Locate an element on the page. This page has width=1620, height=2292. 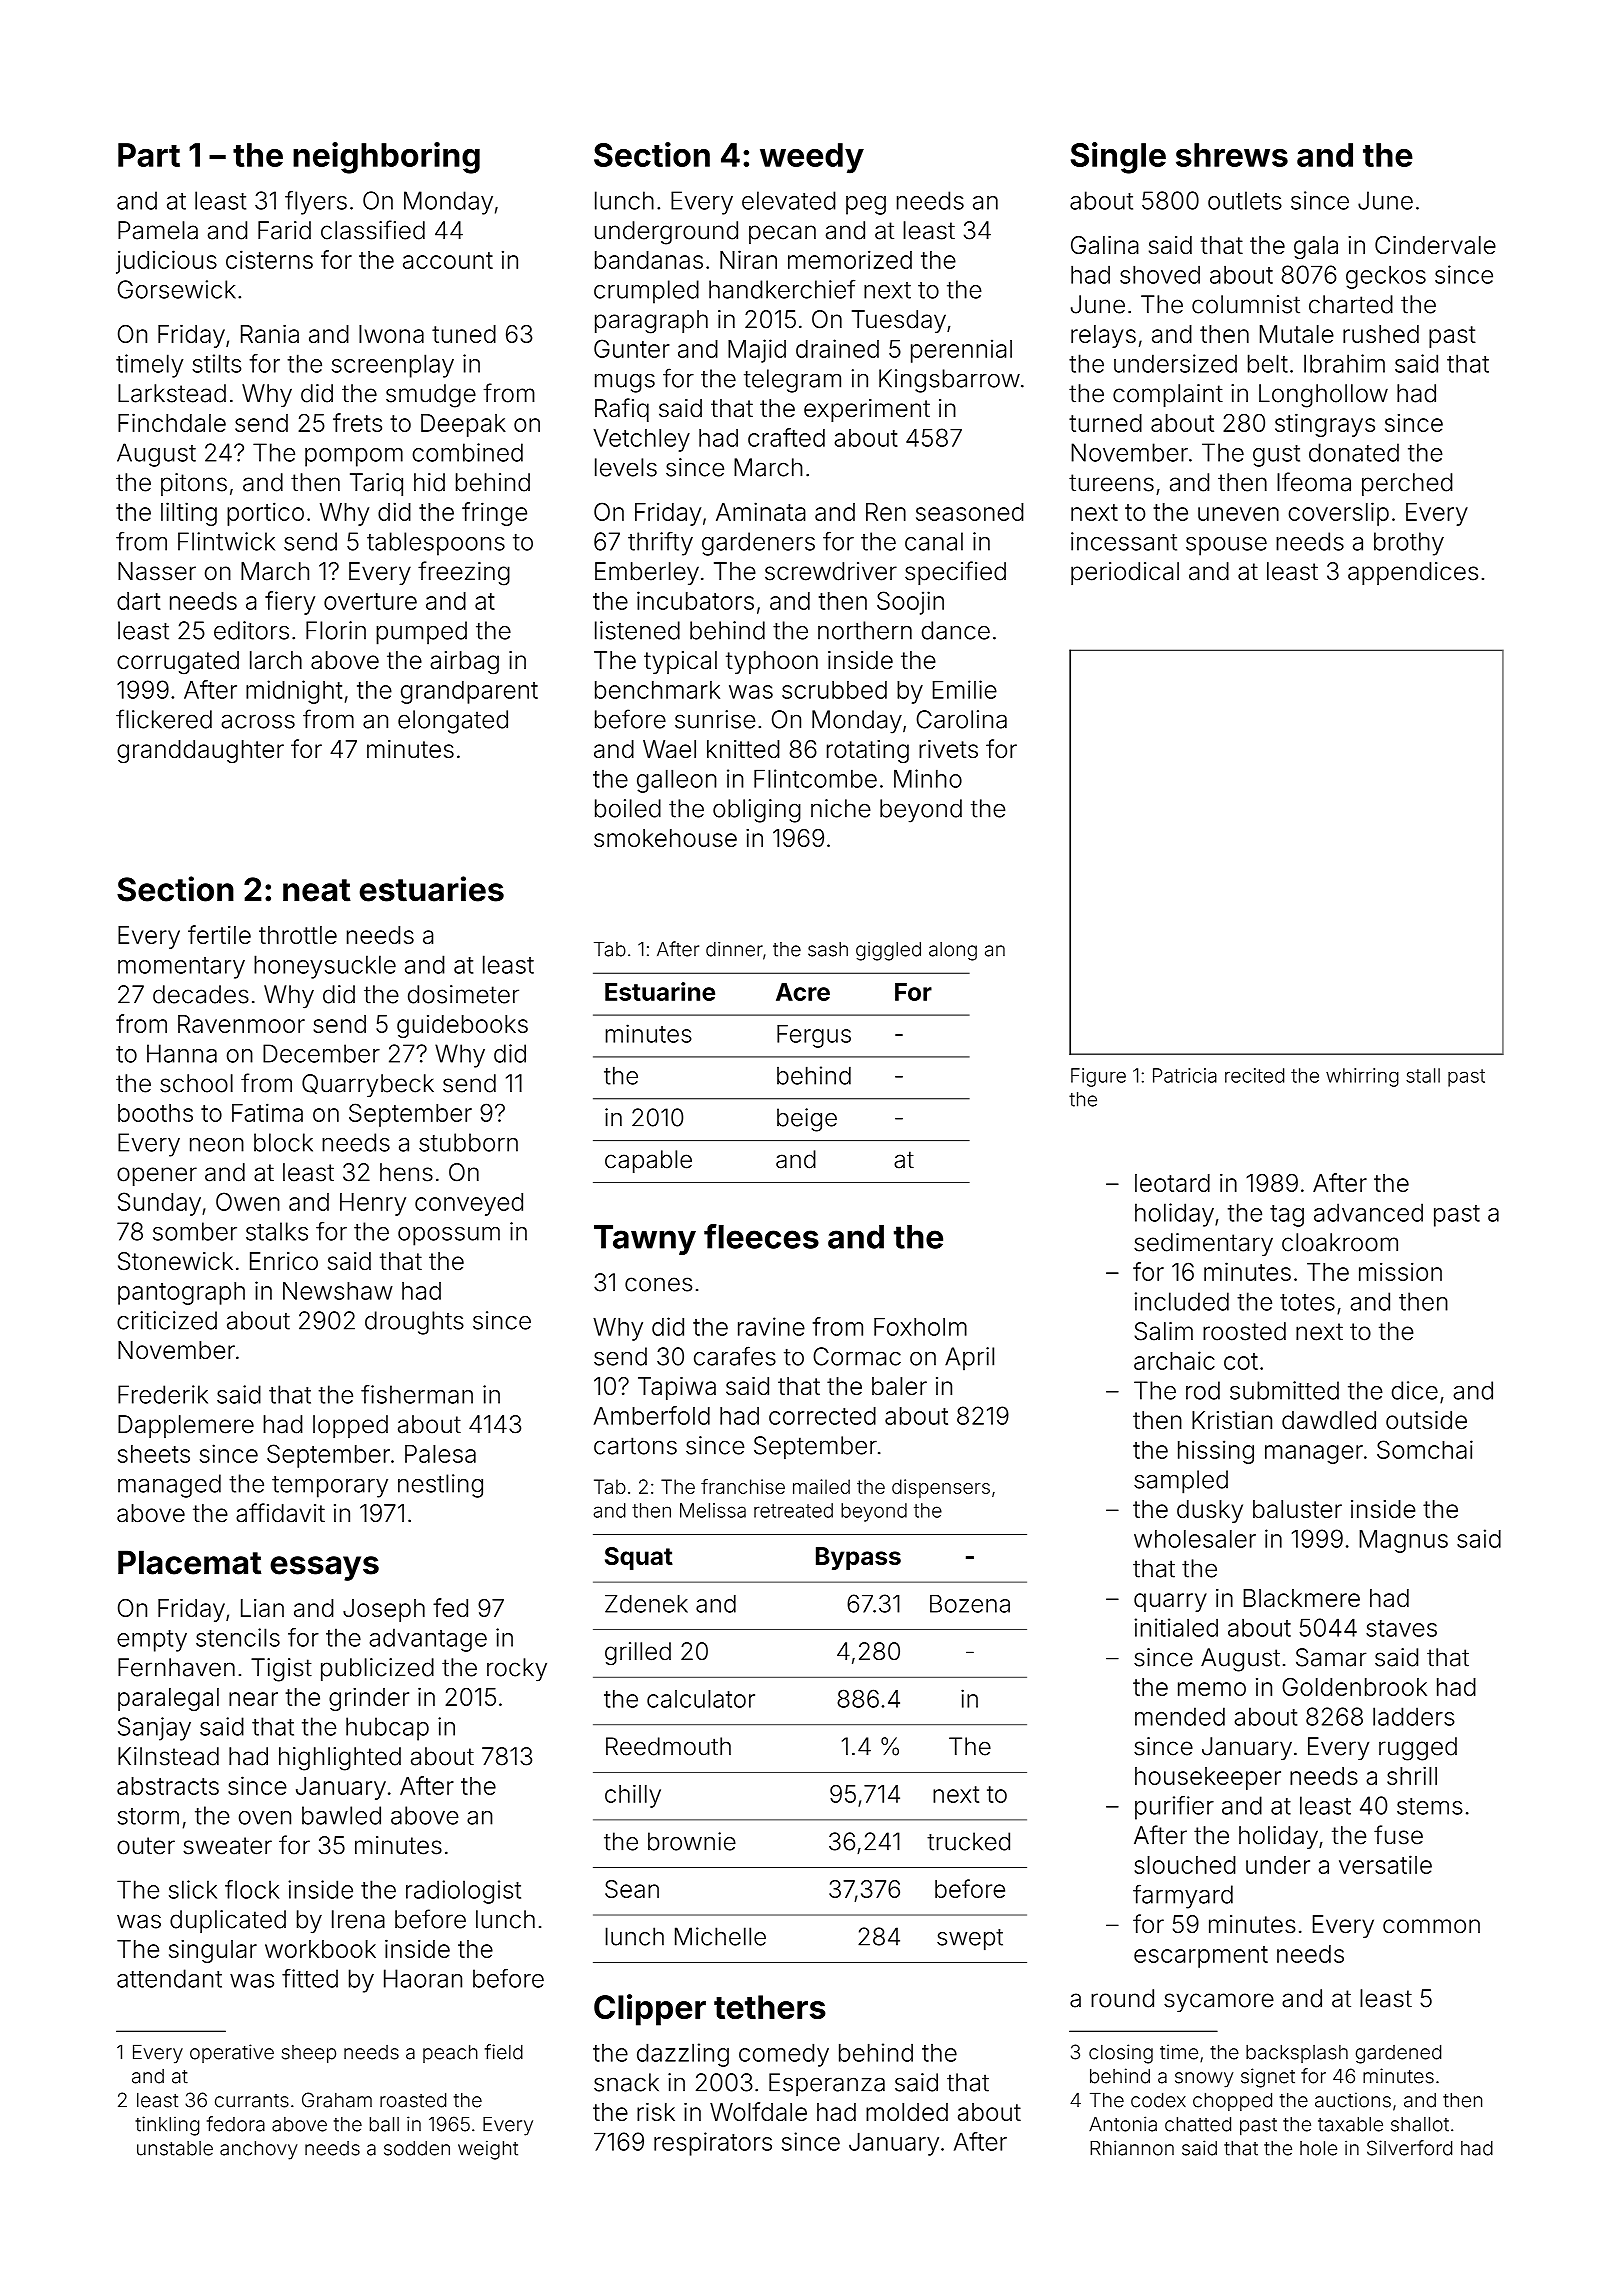
empty is located at coordinates (152, 1641).
